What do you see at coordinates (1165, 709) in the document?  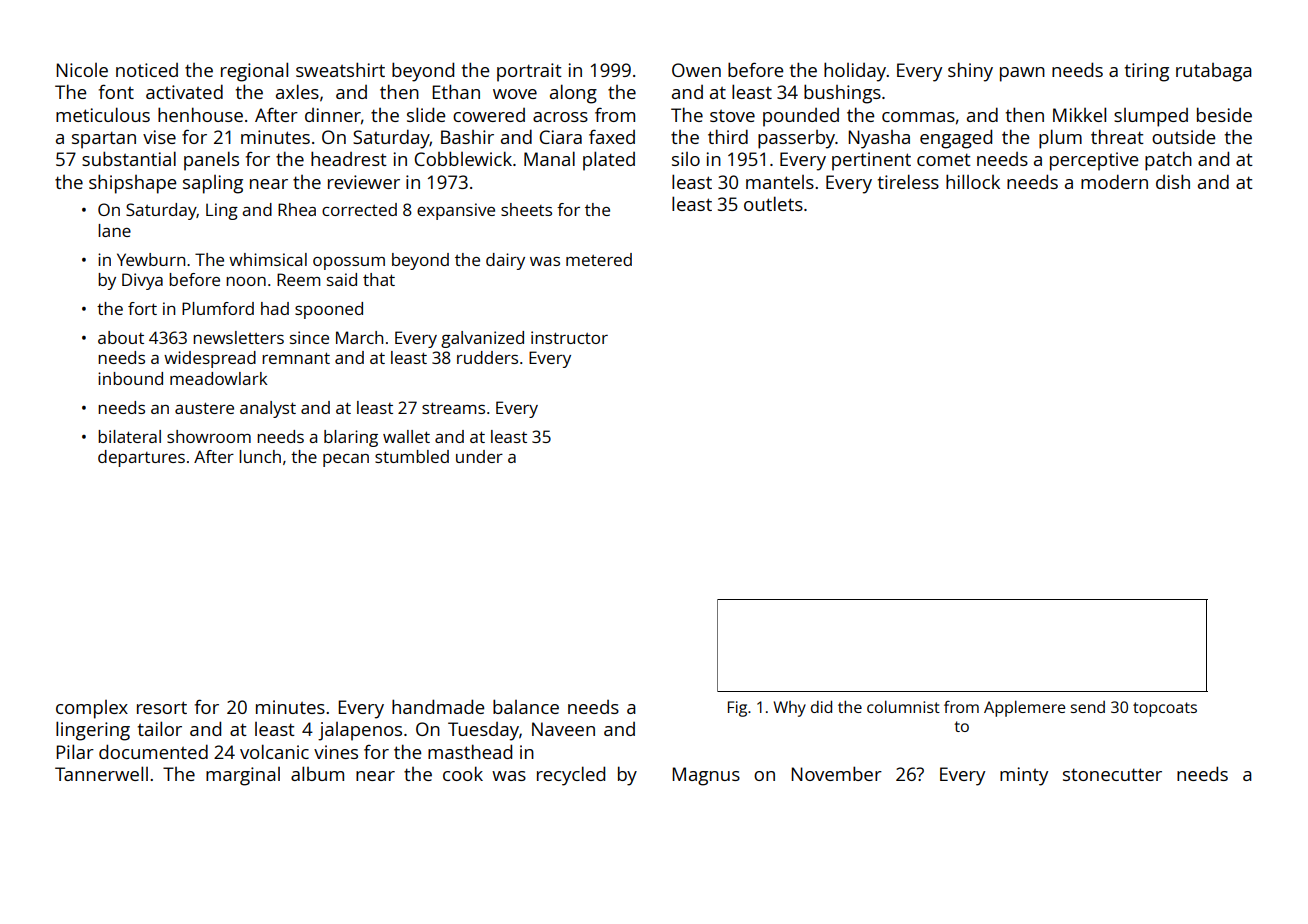 I see `topcoats` at bounding box center [1165, 709].
